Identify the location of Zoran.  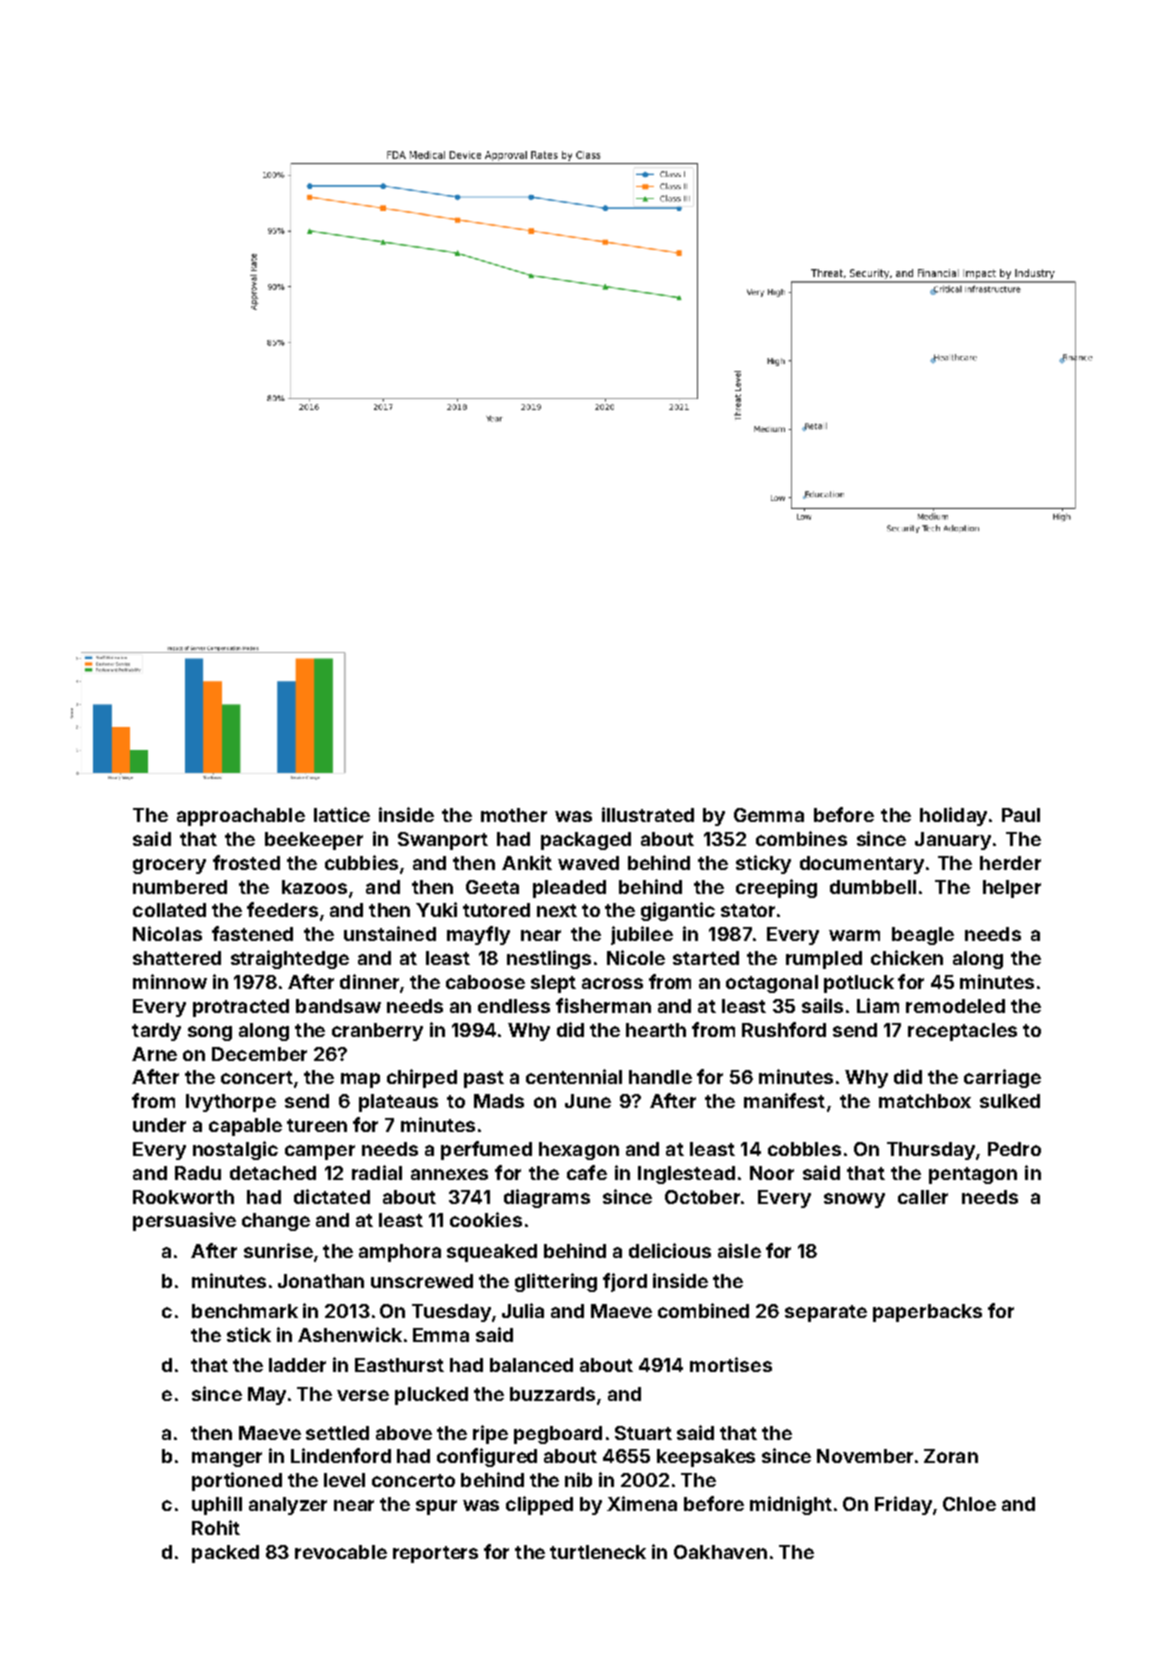
(951, 1456).
